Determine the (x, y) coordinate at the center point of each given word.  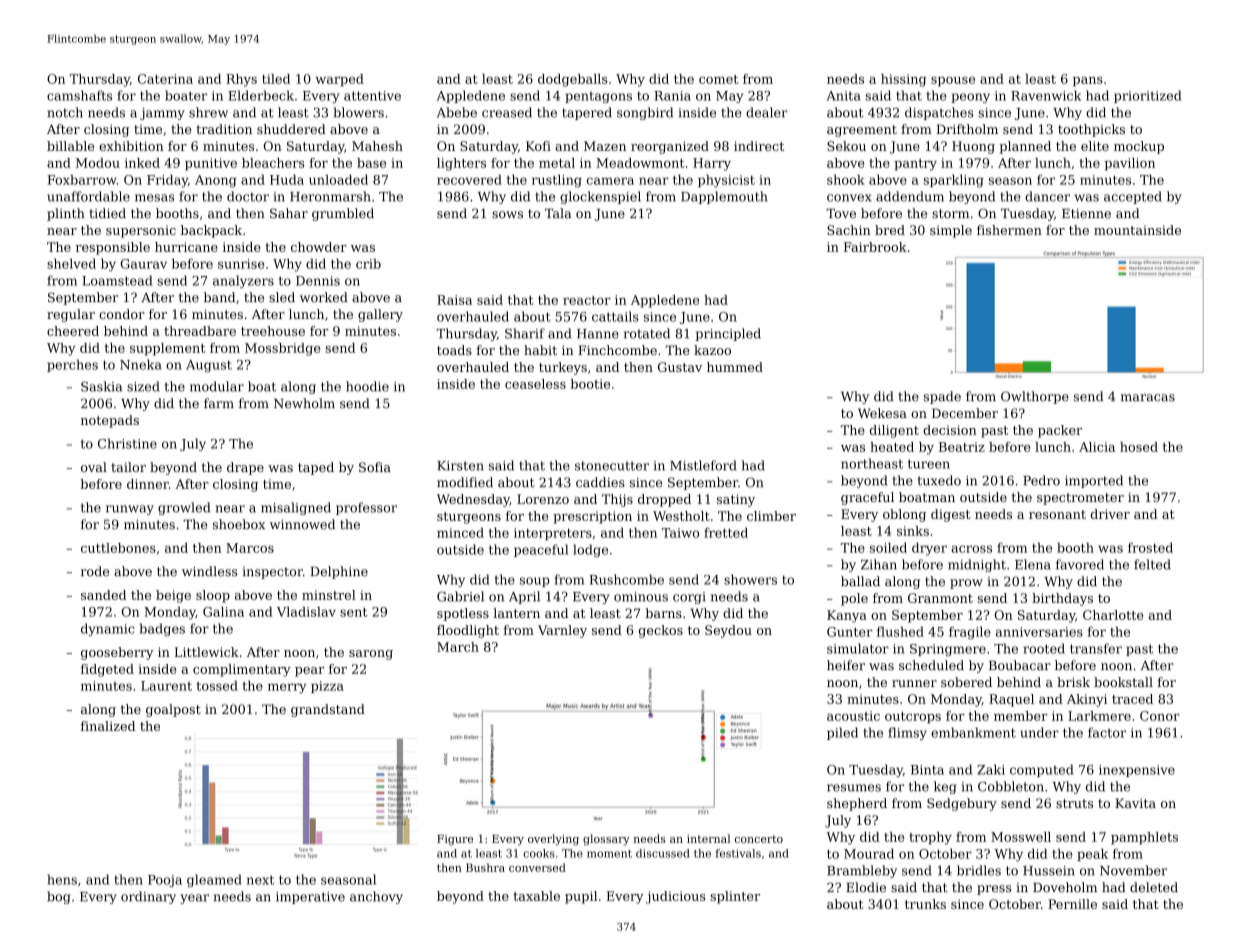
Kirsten (460, 466)
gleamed (214, 880)
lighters (461, 164)
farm (219, 403)
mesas (154, 198)
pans (1088, 82)
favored (1080, 564)
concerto (759, 839)
